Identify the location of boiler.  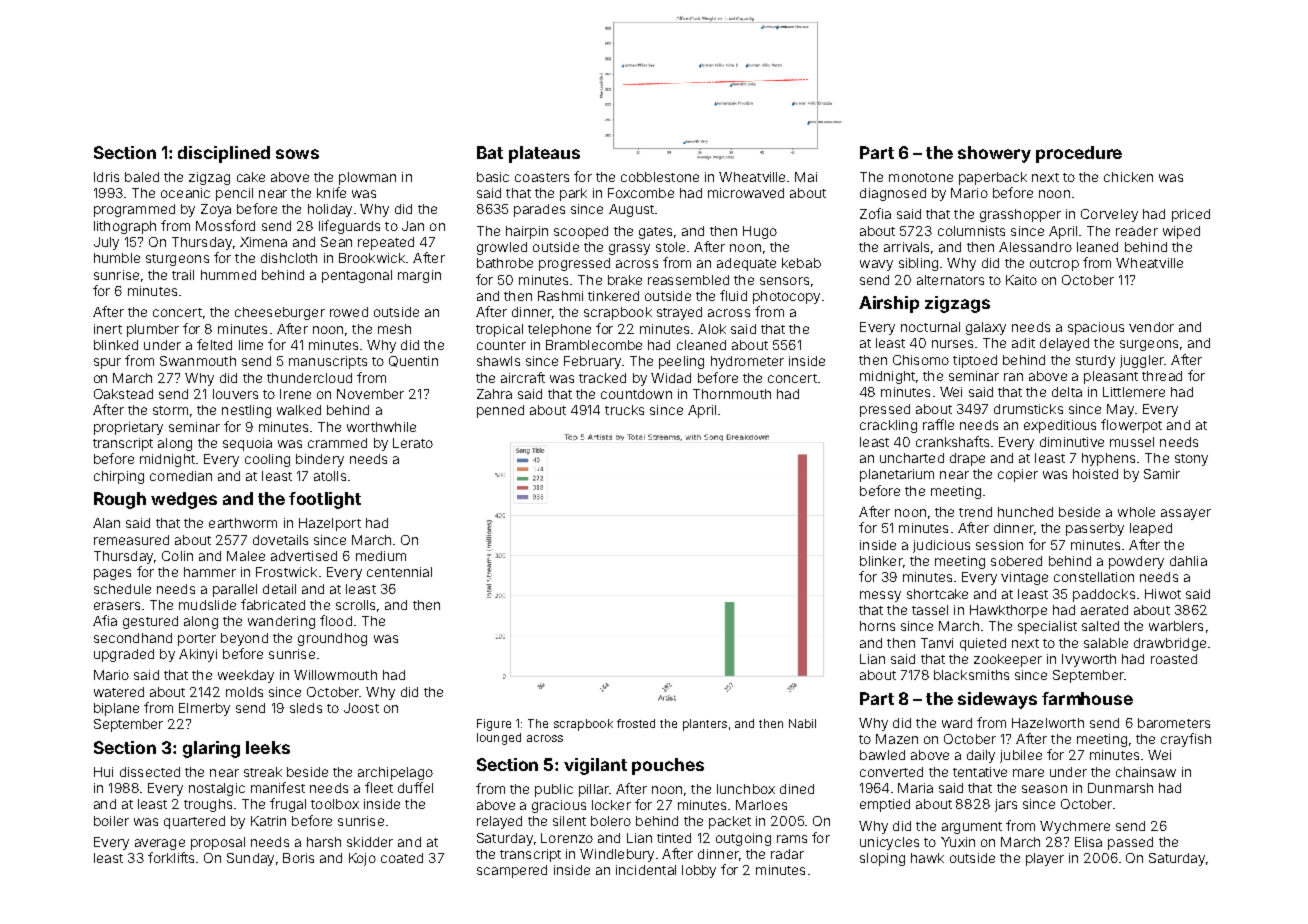
(111, 821).
